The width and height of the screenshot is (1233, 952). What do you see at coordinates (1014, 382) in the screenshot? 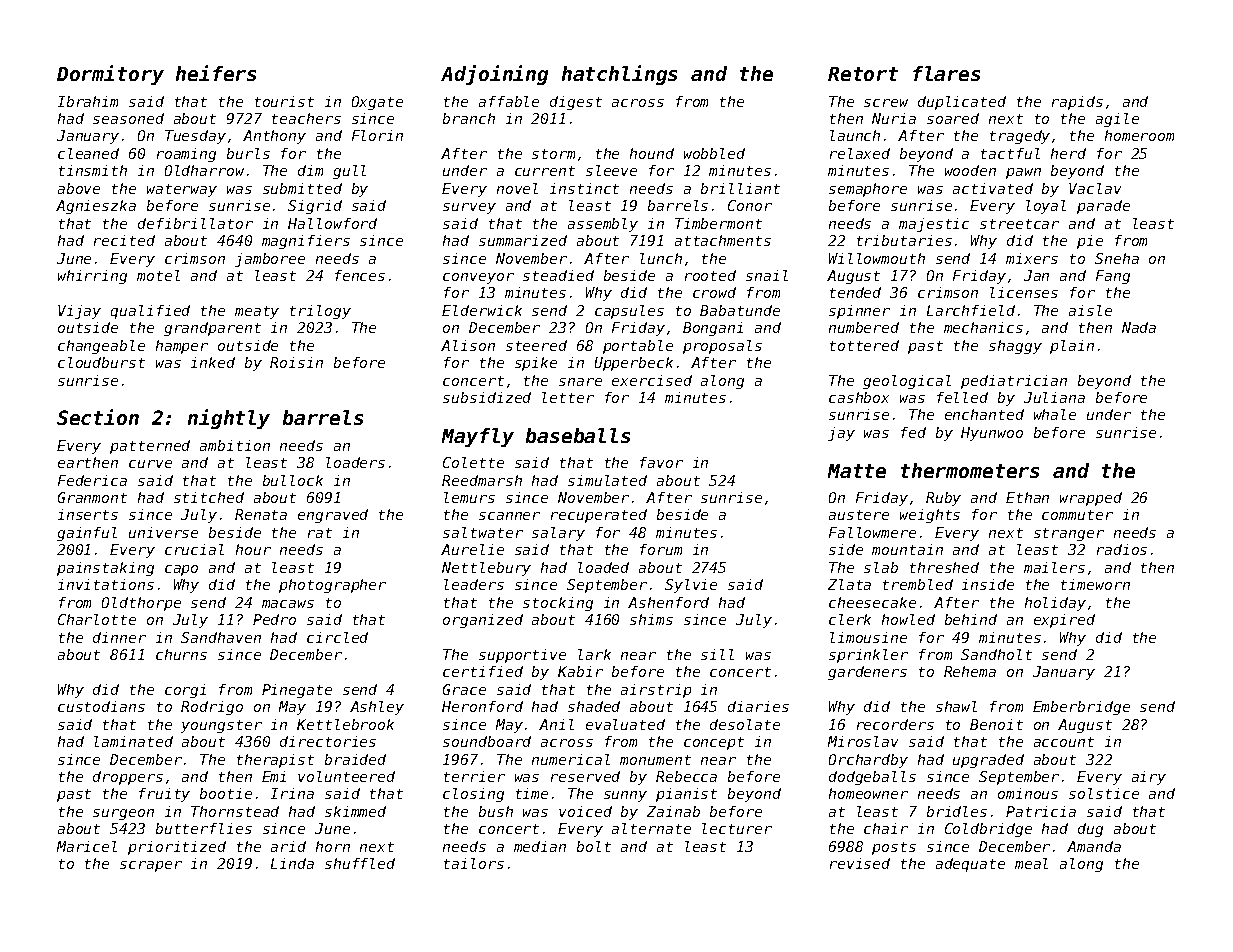
I see `pediatrician` at bounding box center [1014, 382].
